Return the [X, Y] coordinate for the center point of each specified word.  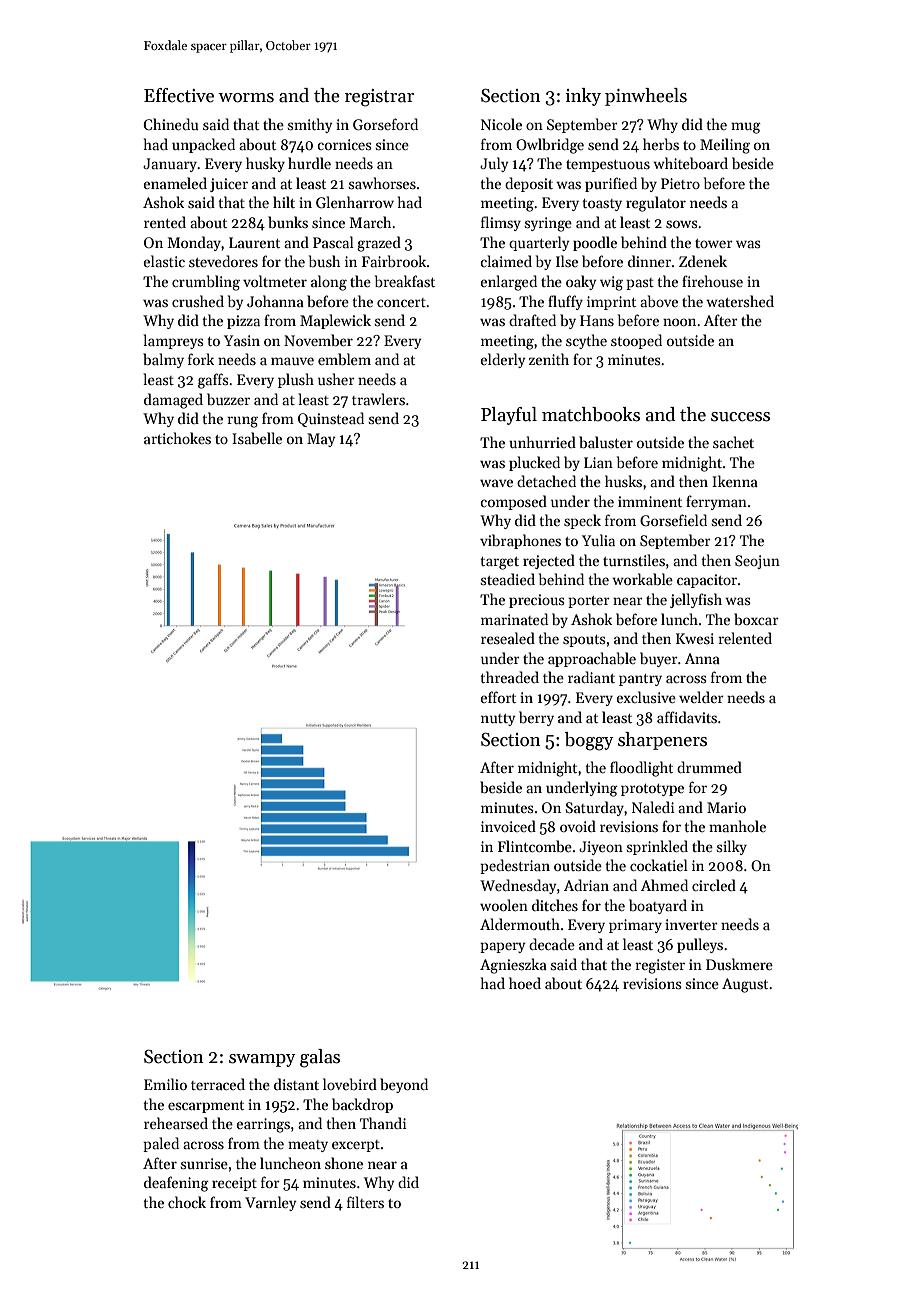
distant [296, 1084]
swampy [262, 1060]
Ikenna [735, 481]
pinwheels [646, 97]
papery [502, 947]
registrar [379, 98]
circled [714, 885]
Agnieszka [513, 966]
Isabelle [257, 438]
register [660, 966]
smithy [310, 125]
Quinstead [331, 419]
